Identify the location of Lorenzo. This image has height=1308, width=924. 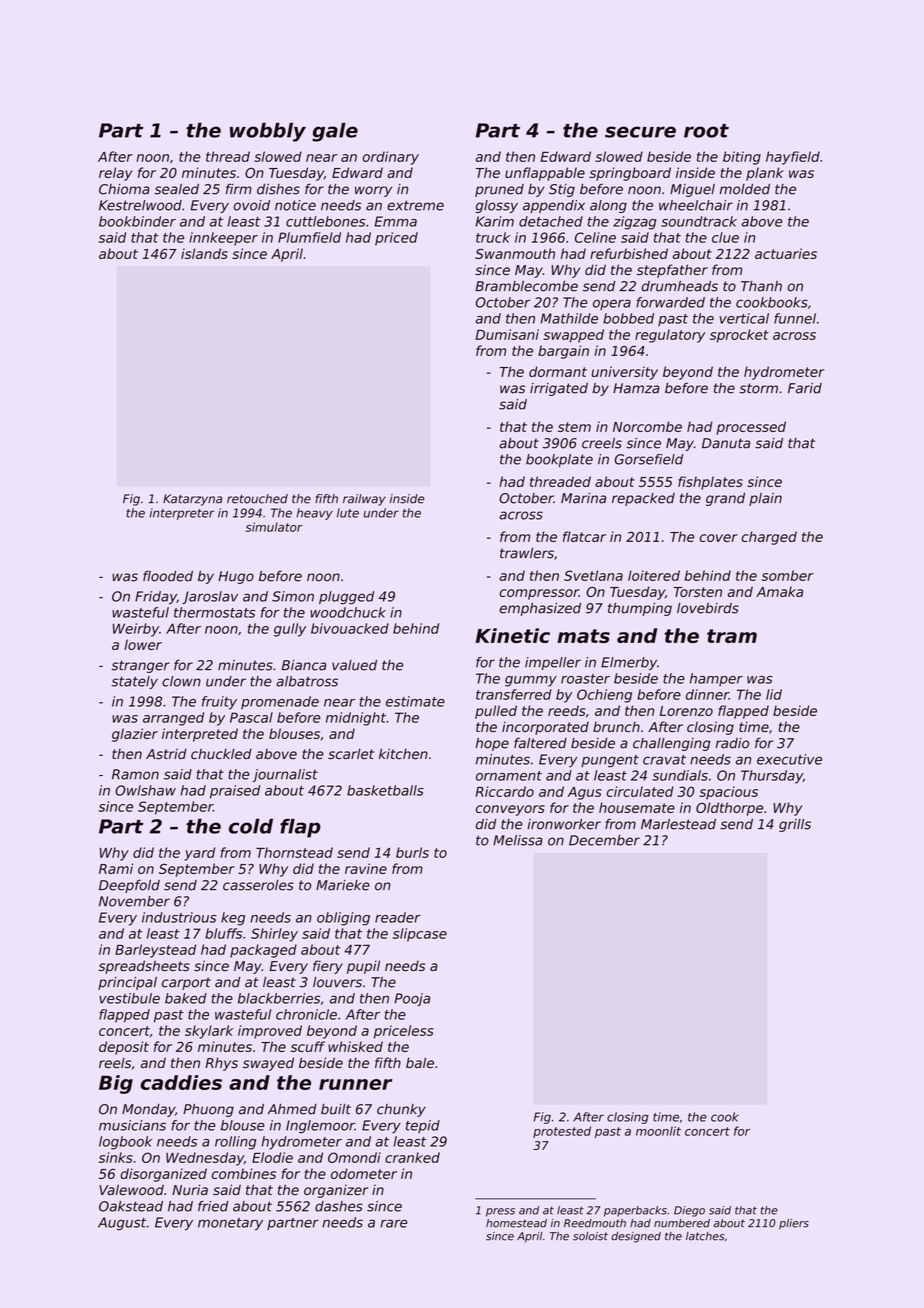
(686, 711).
